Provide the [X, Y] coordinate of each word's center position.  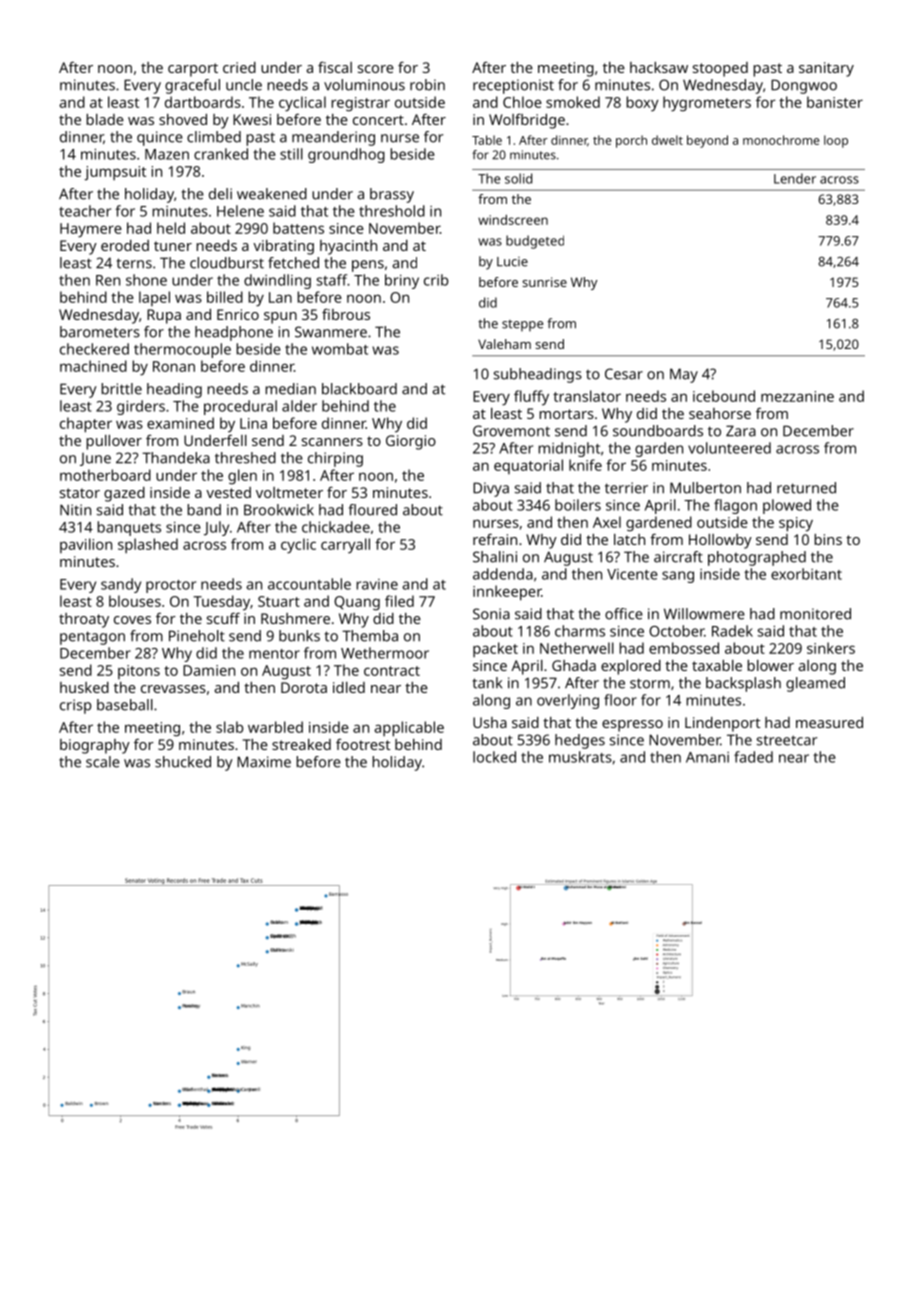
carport [193, 70]
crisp [75, 706]
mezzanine [797, 396]
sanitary [826, 69]
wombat [340, 349]
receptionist [513, 86]
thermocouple [182, 350]
